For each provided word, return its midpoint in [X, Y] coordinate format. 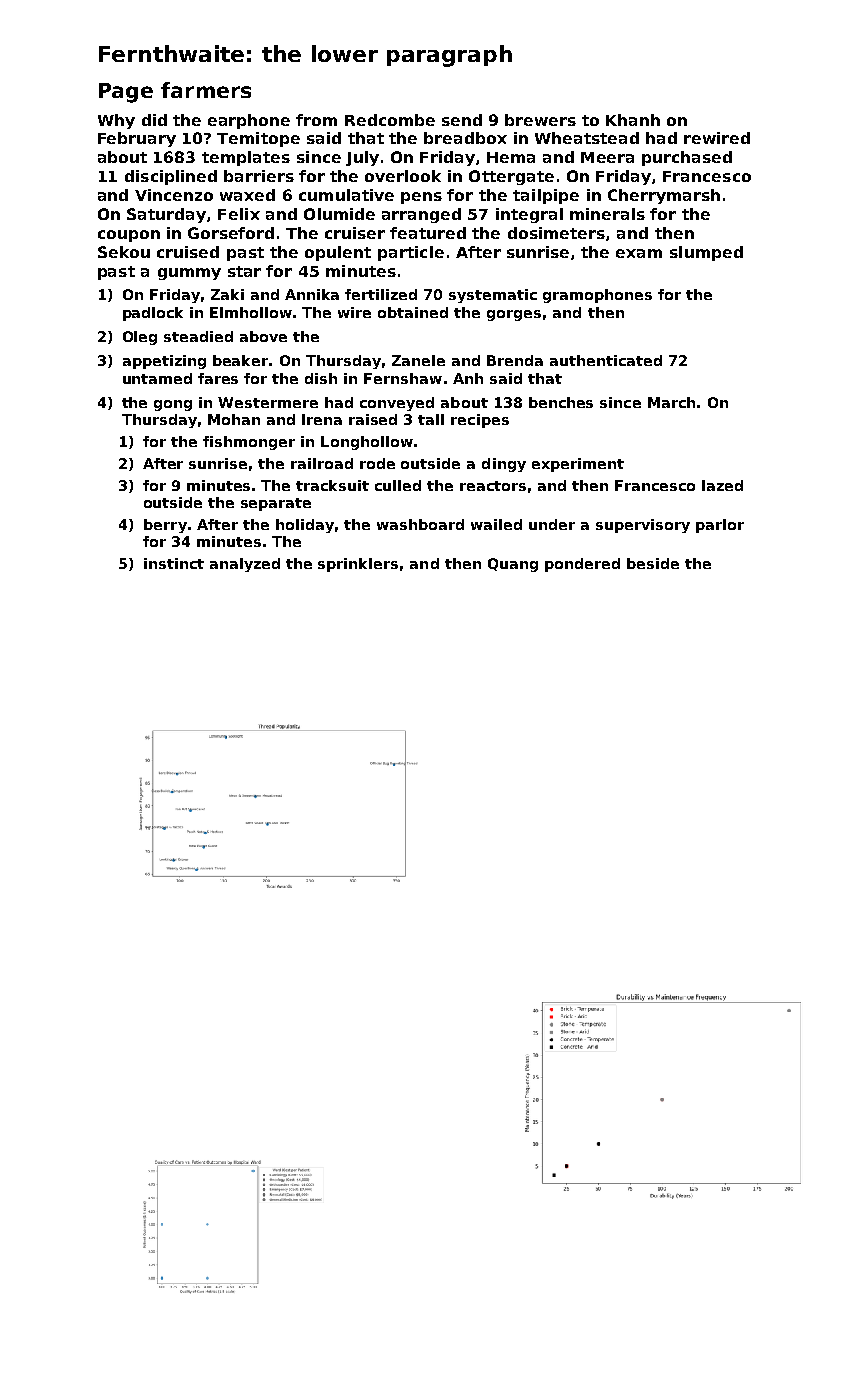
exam [639, 253]
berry [165, 526]
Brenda [515, 360]
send [462, 120]
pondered [582, 565]
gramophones [597, 296]
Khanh [633, 120]
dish [321, 378]
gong [173, 405]
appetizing [164, 362]
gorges [514, 315]
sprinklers [358, 565]
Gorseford [231, 233]
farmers [206, 90]
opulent [338, 253]
